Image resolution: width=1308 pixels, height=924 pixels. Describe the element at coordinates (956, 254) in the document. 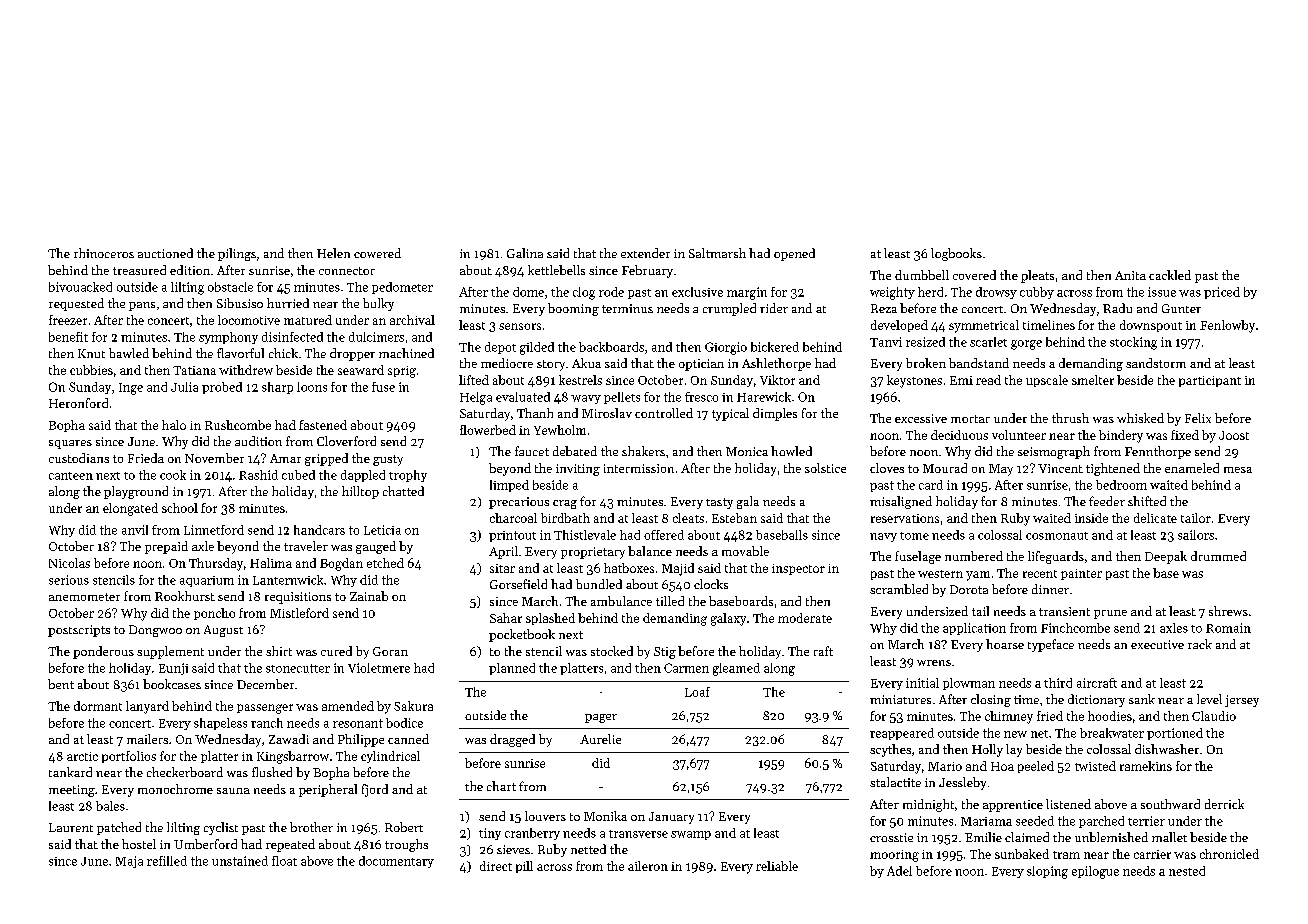

I see `logbooks` at that location.
